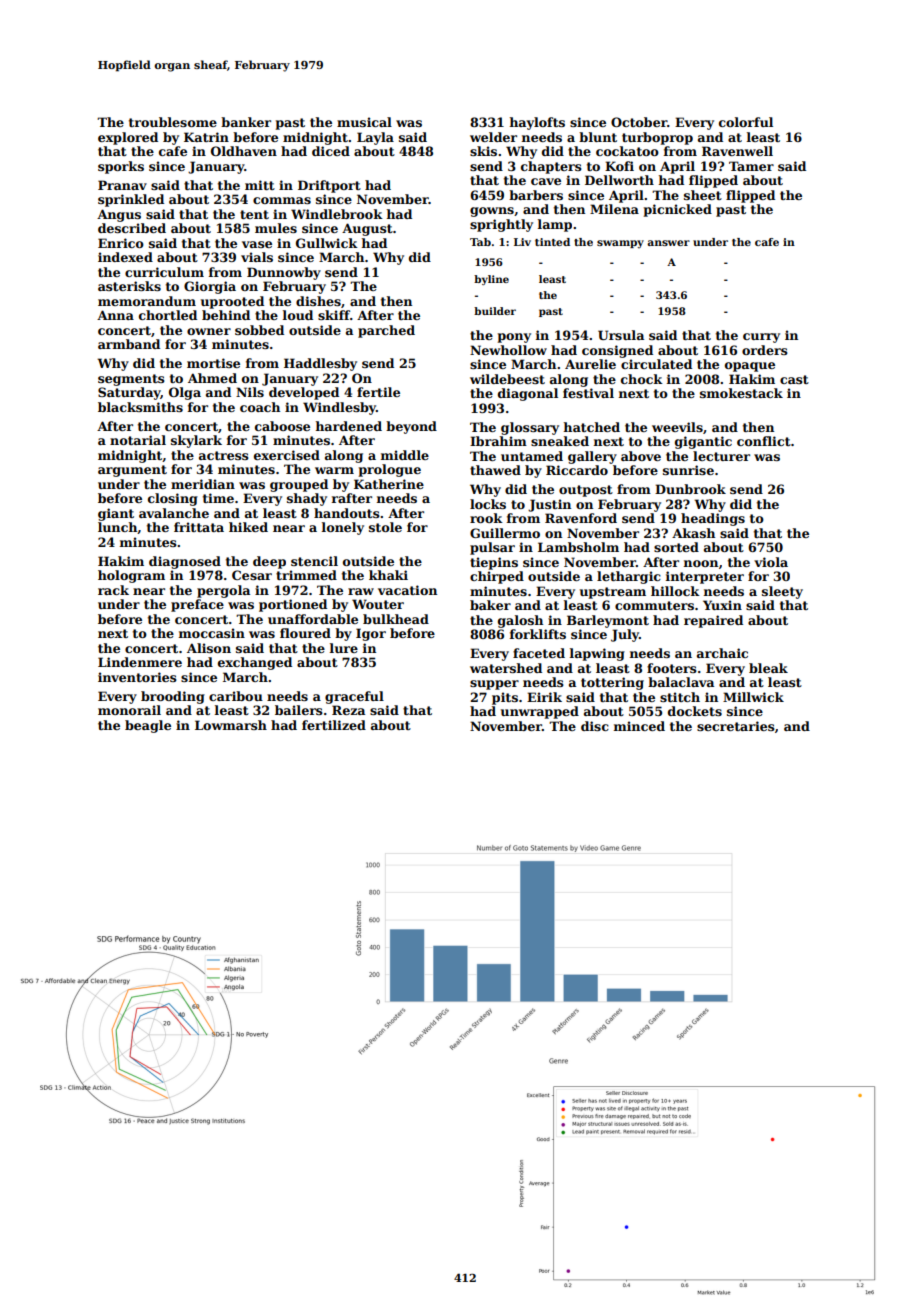 The image size is (908, 1316). What do you see at coordinates (246, 122) in the image?
I see `banker` at bounding box center [246, 122].
